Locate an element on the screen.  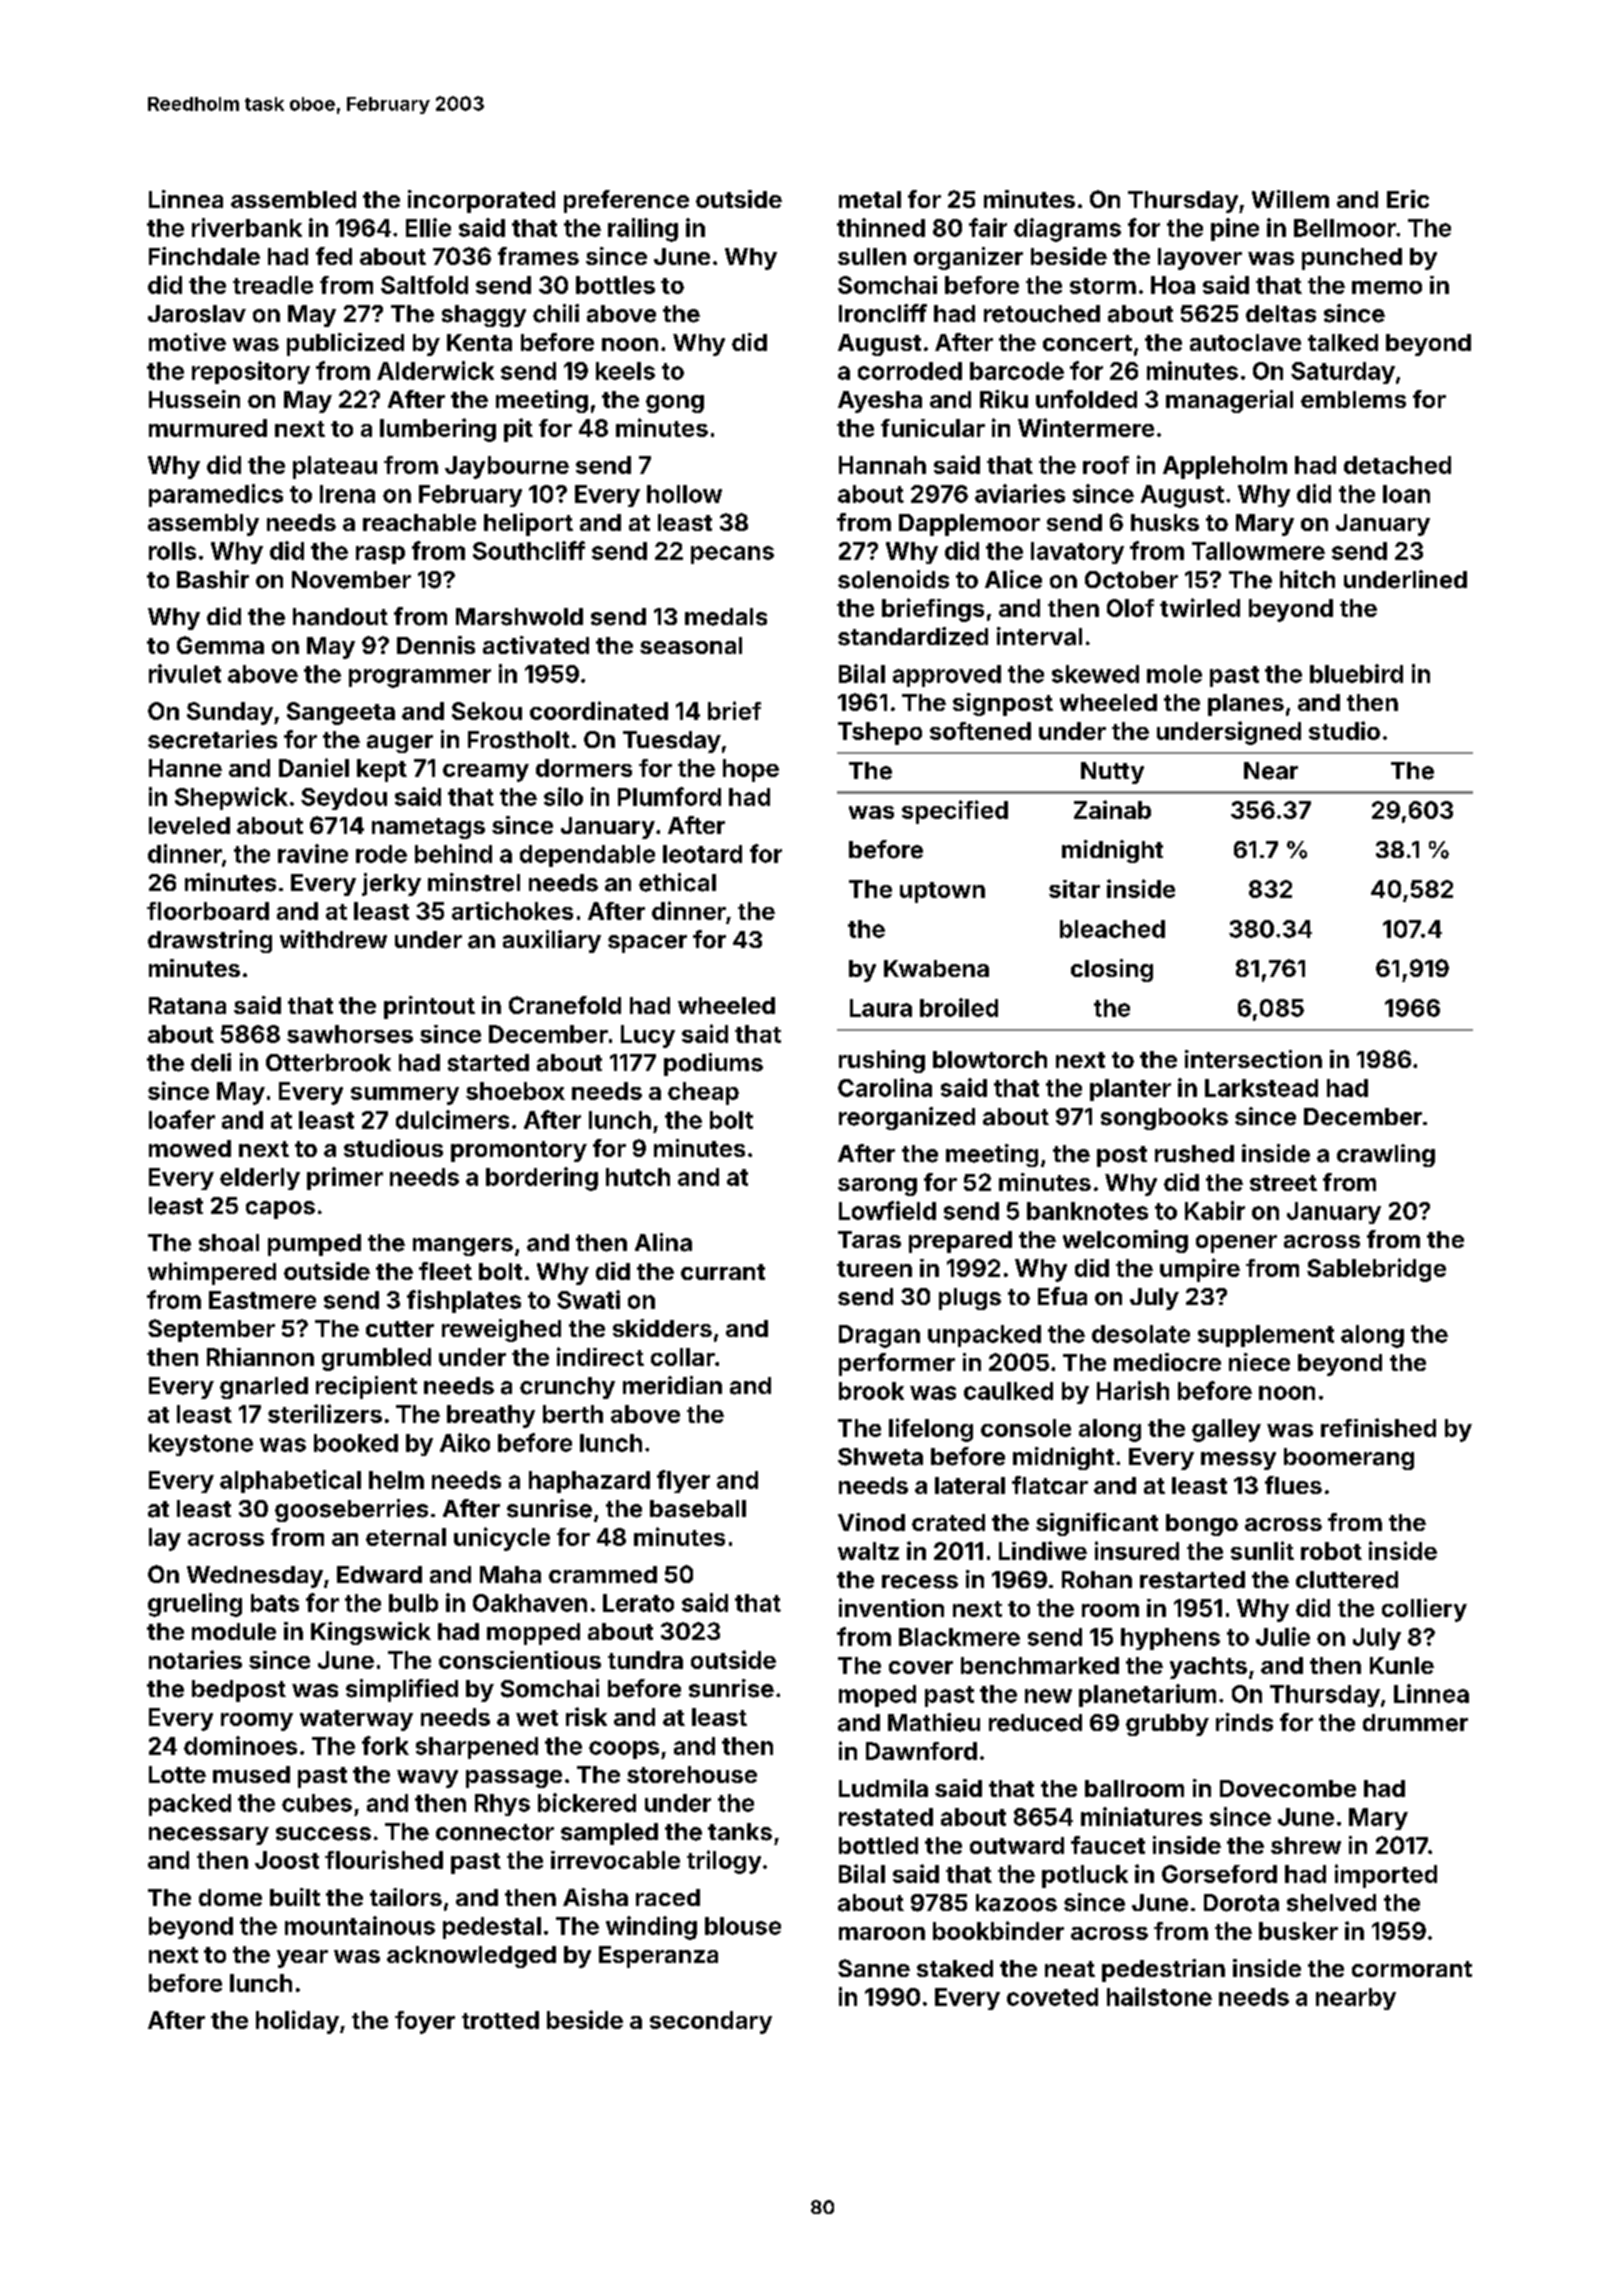
hyphens is located at coordinates (1170, 1639).
